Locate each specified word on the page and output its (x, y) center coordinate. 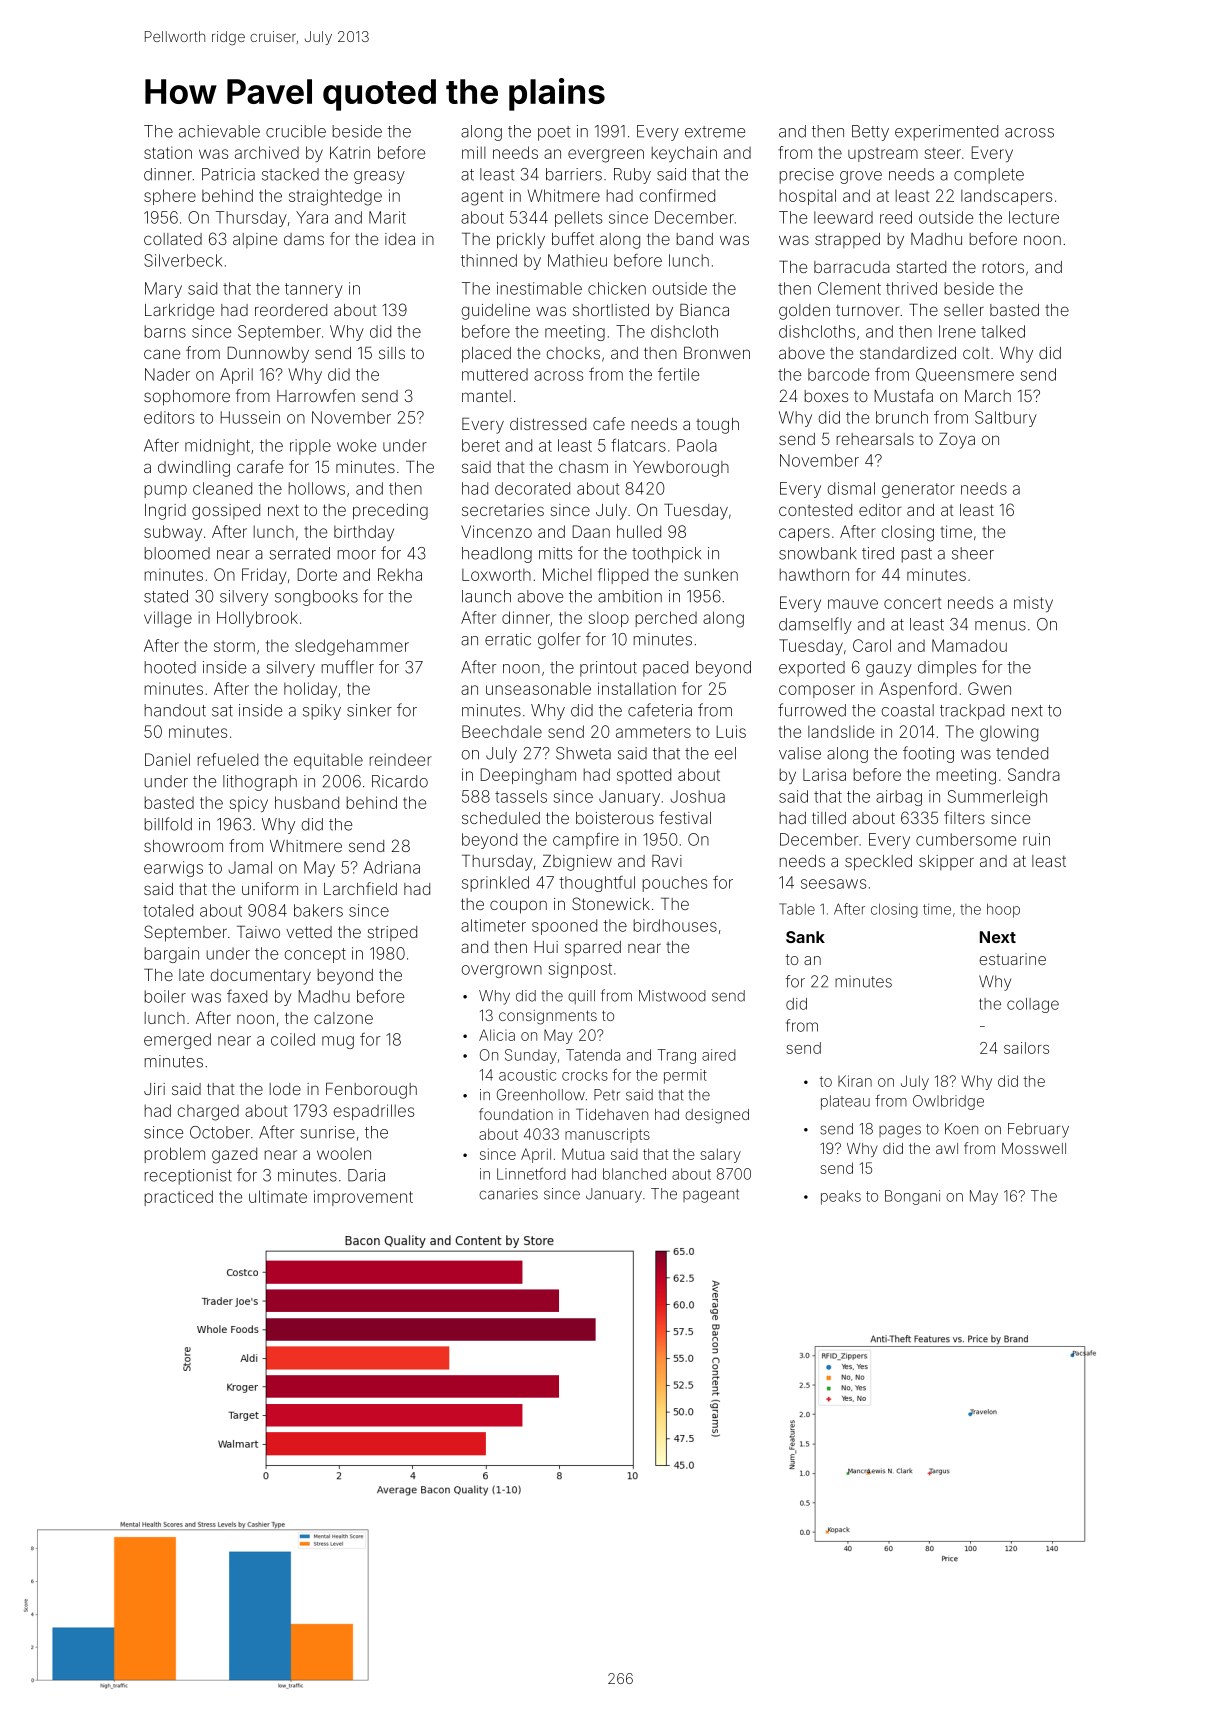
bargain (172, 955)
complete (989, 176)
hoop (1003, 910)
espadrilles (374, 1112)
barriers (574, 174)
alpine (255, 240)
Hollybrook (257, 619)
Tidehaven (612, 1114)
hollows (317, 488)
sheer (973, 553)
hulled (639, 531)
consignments (548, 1017)
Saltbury (1006, 419)
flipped (623, 576)
